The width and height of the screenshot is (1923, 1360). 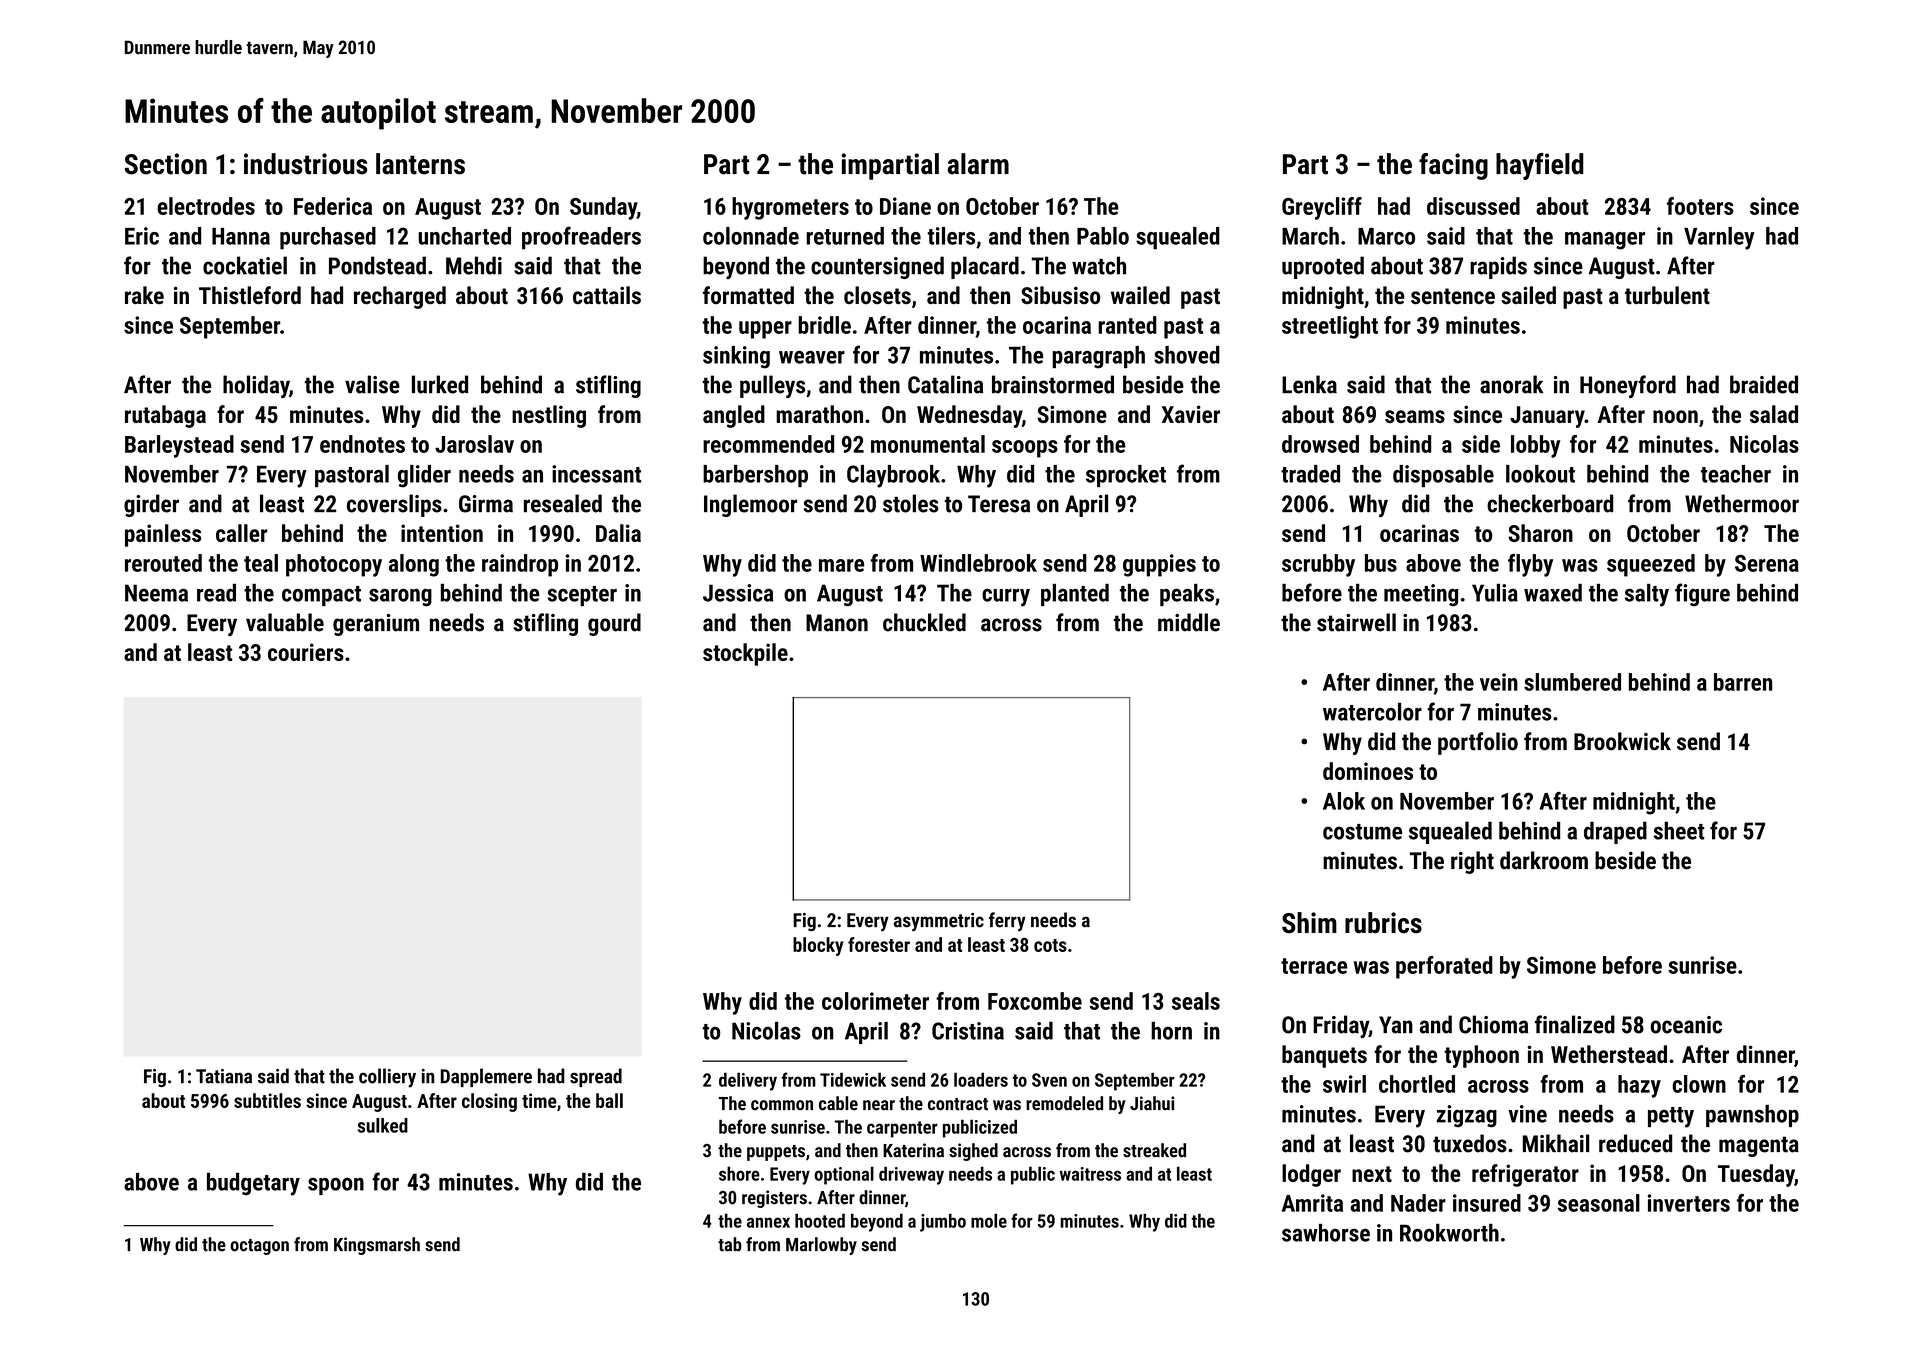 What do you see at coordinates (745, 654) in the screenshot?
I see `stockpile` at bounding box center [745, 654].
